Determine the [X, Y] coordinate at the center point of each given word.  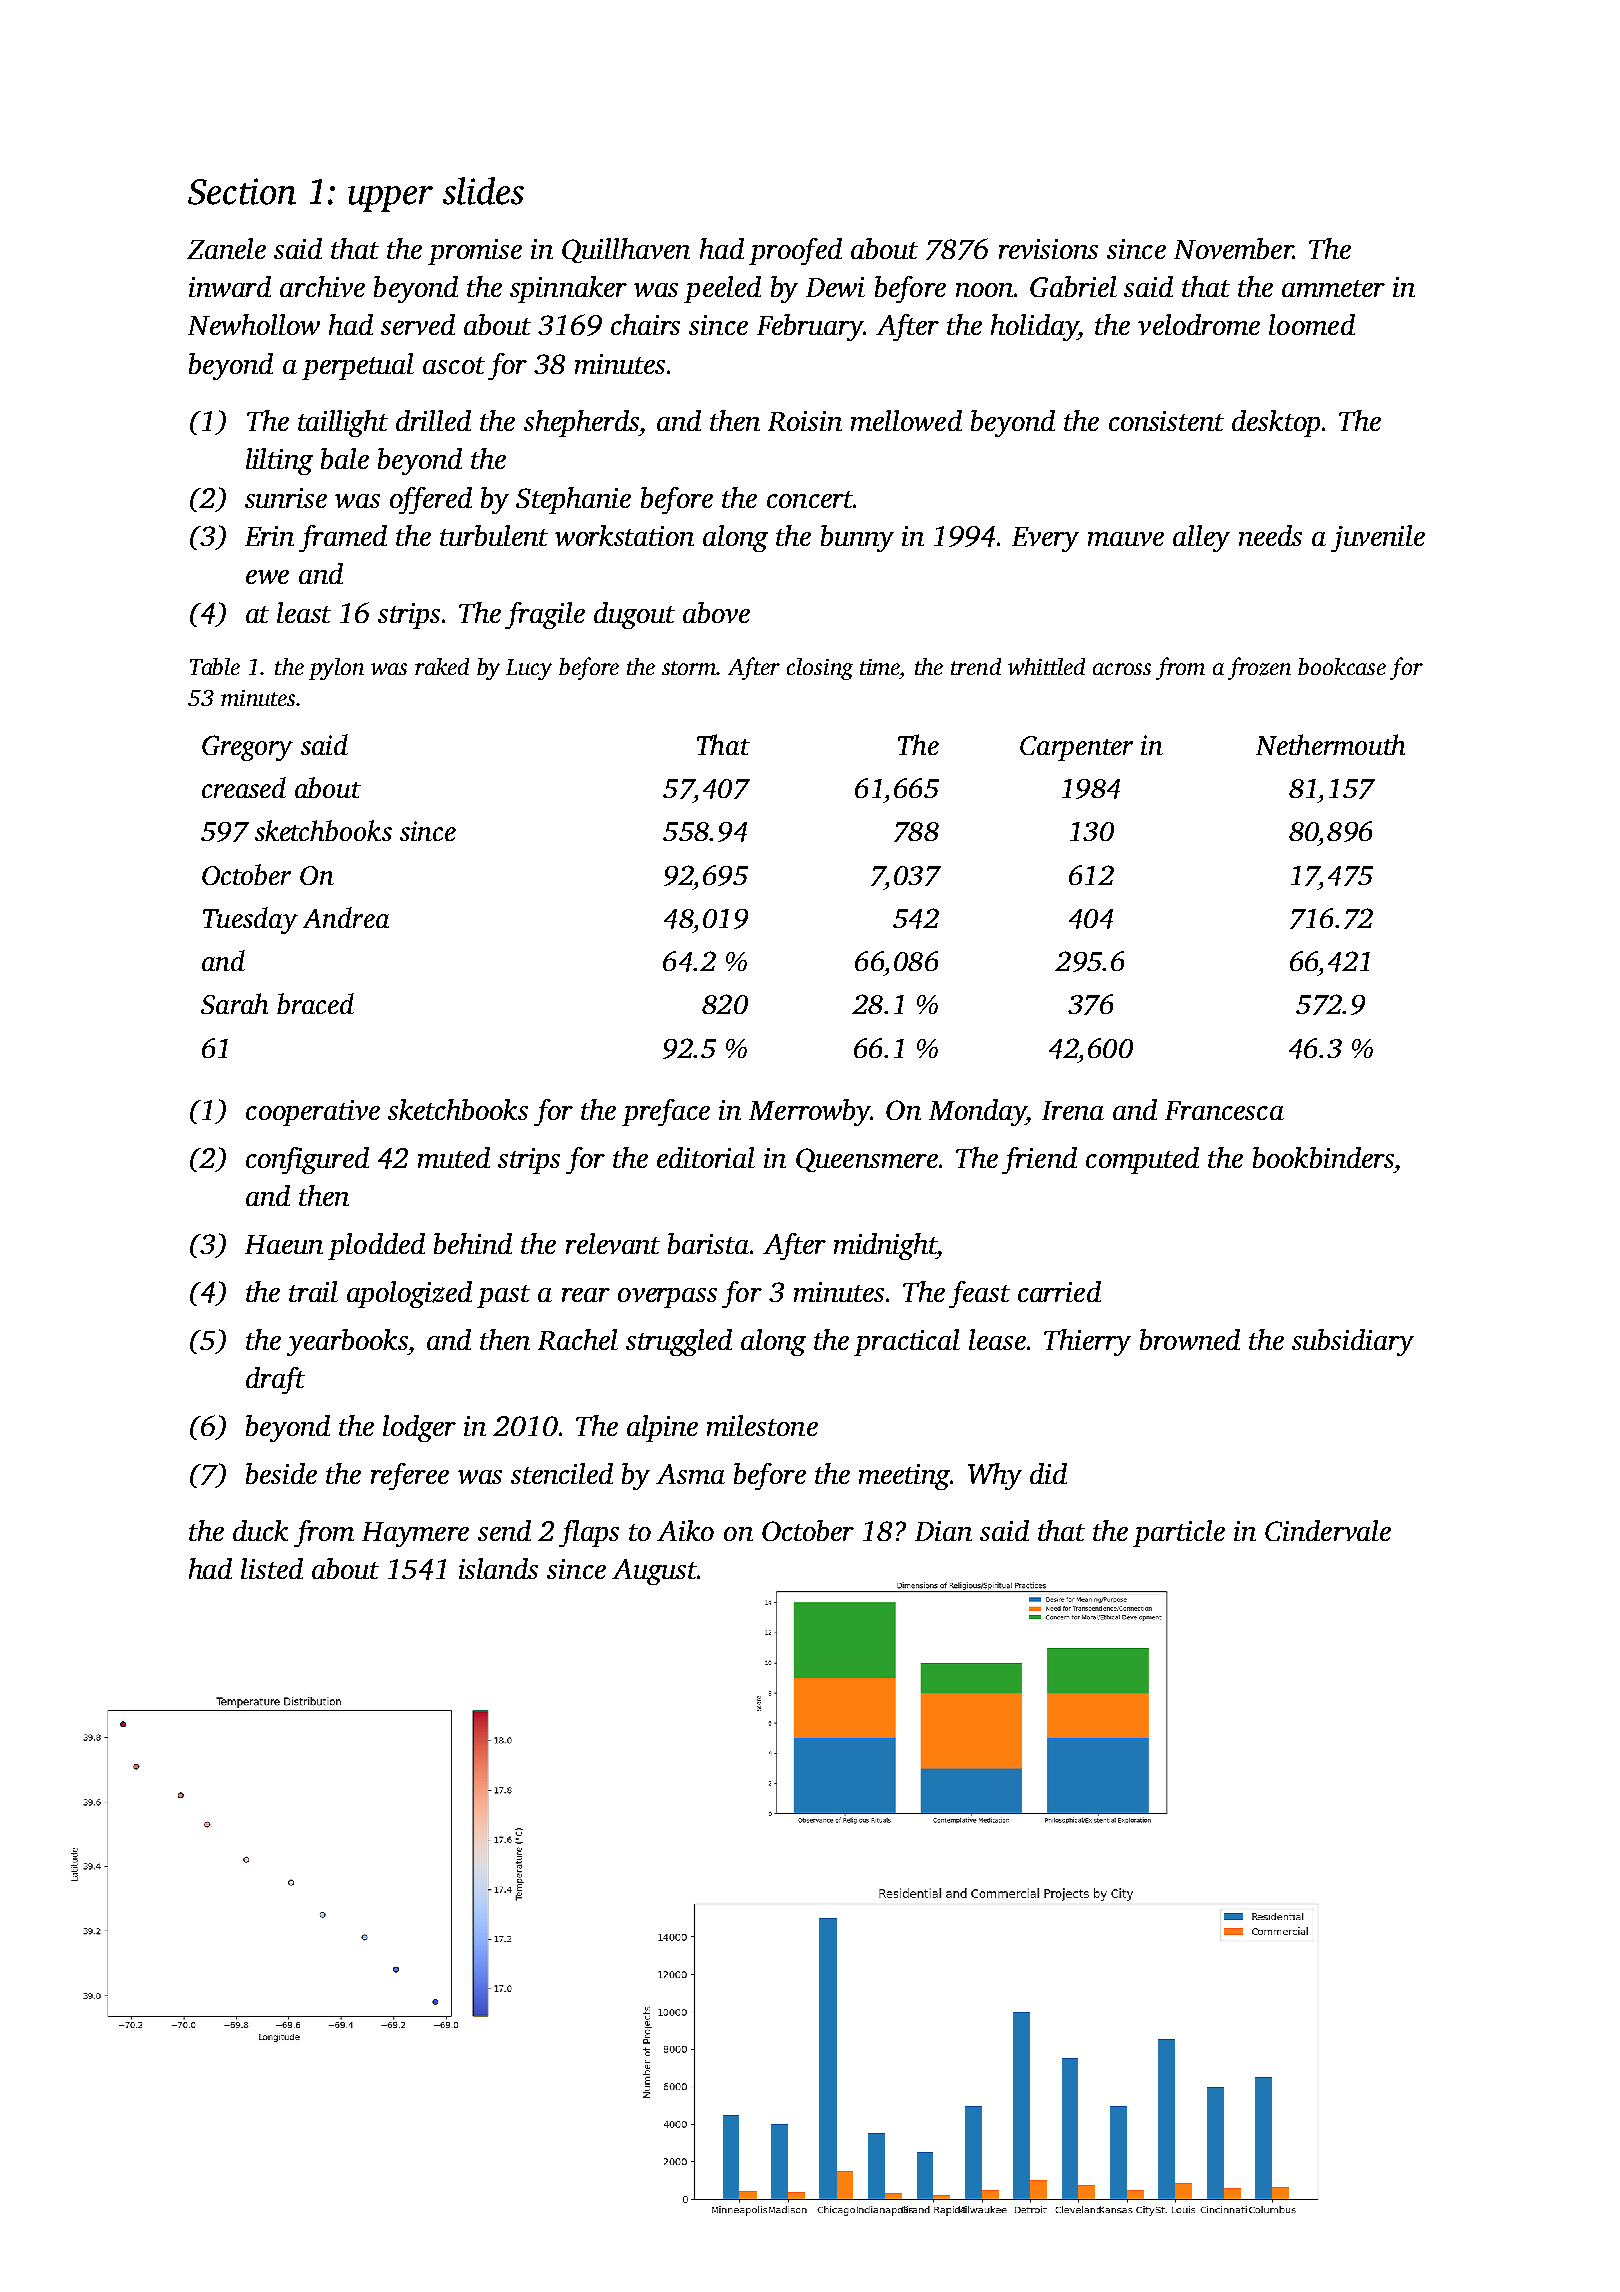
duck [260, 1530]
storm [689, 668]
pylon [336, 669]
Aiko [685, 1530]
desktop [1276, 423]
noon [984, 290]
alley [1201, 538]
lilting [279, 461]
